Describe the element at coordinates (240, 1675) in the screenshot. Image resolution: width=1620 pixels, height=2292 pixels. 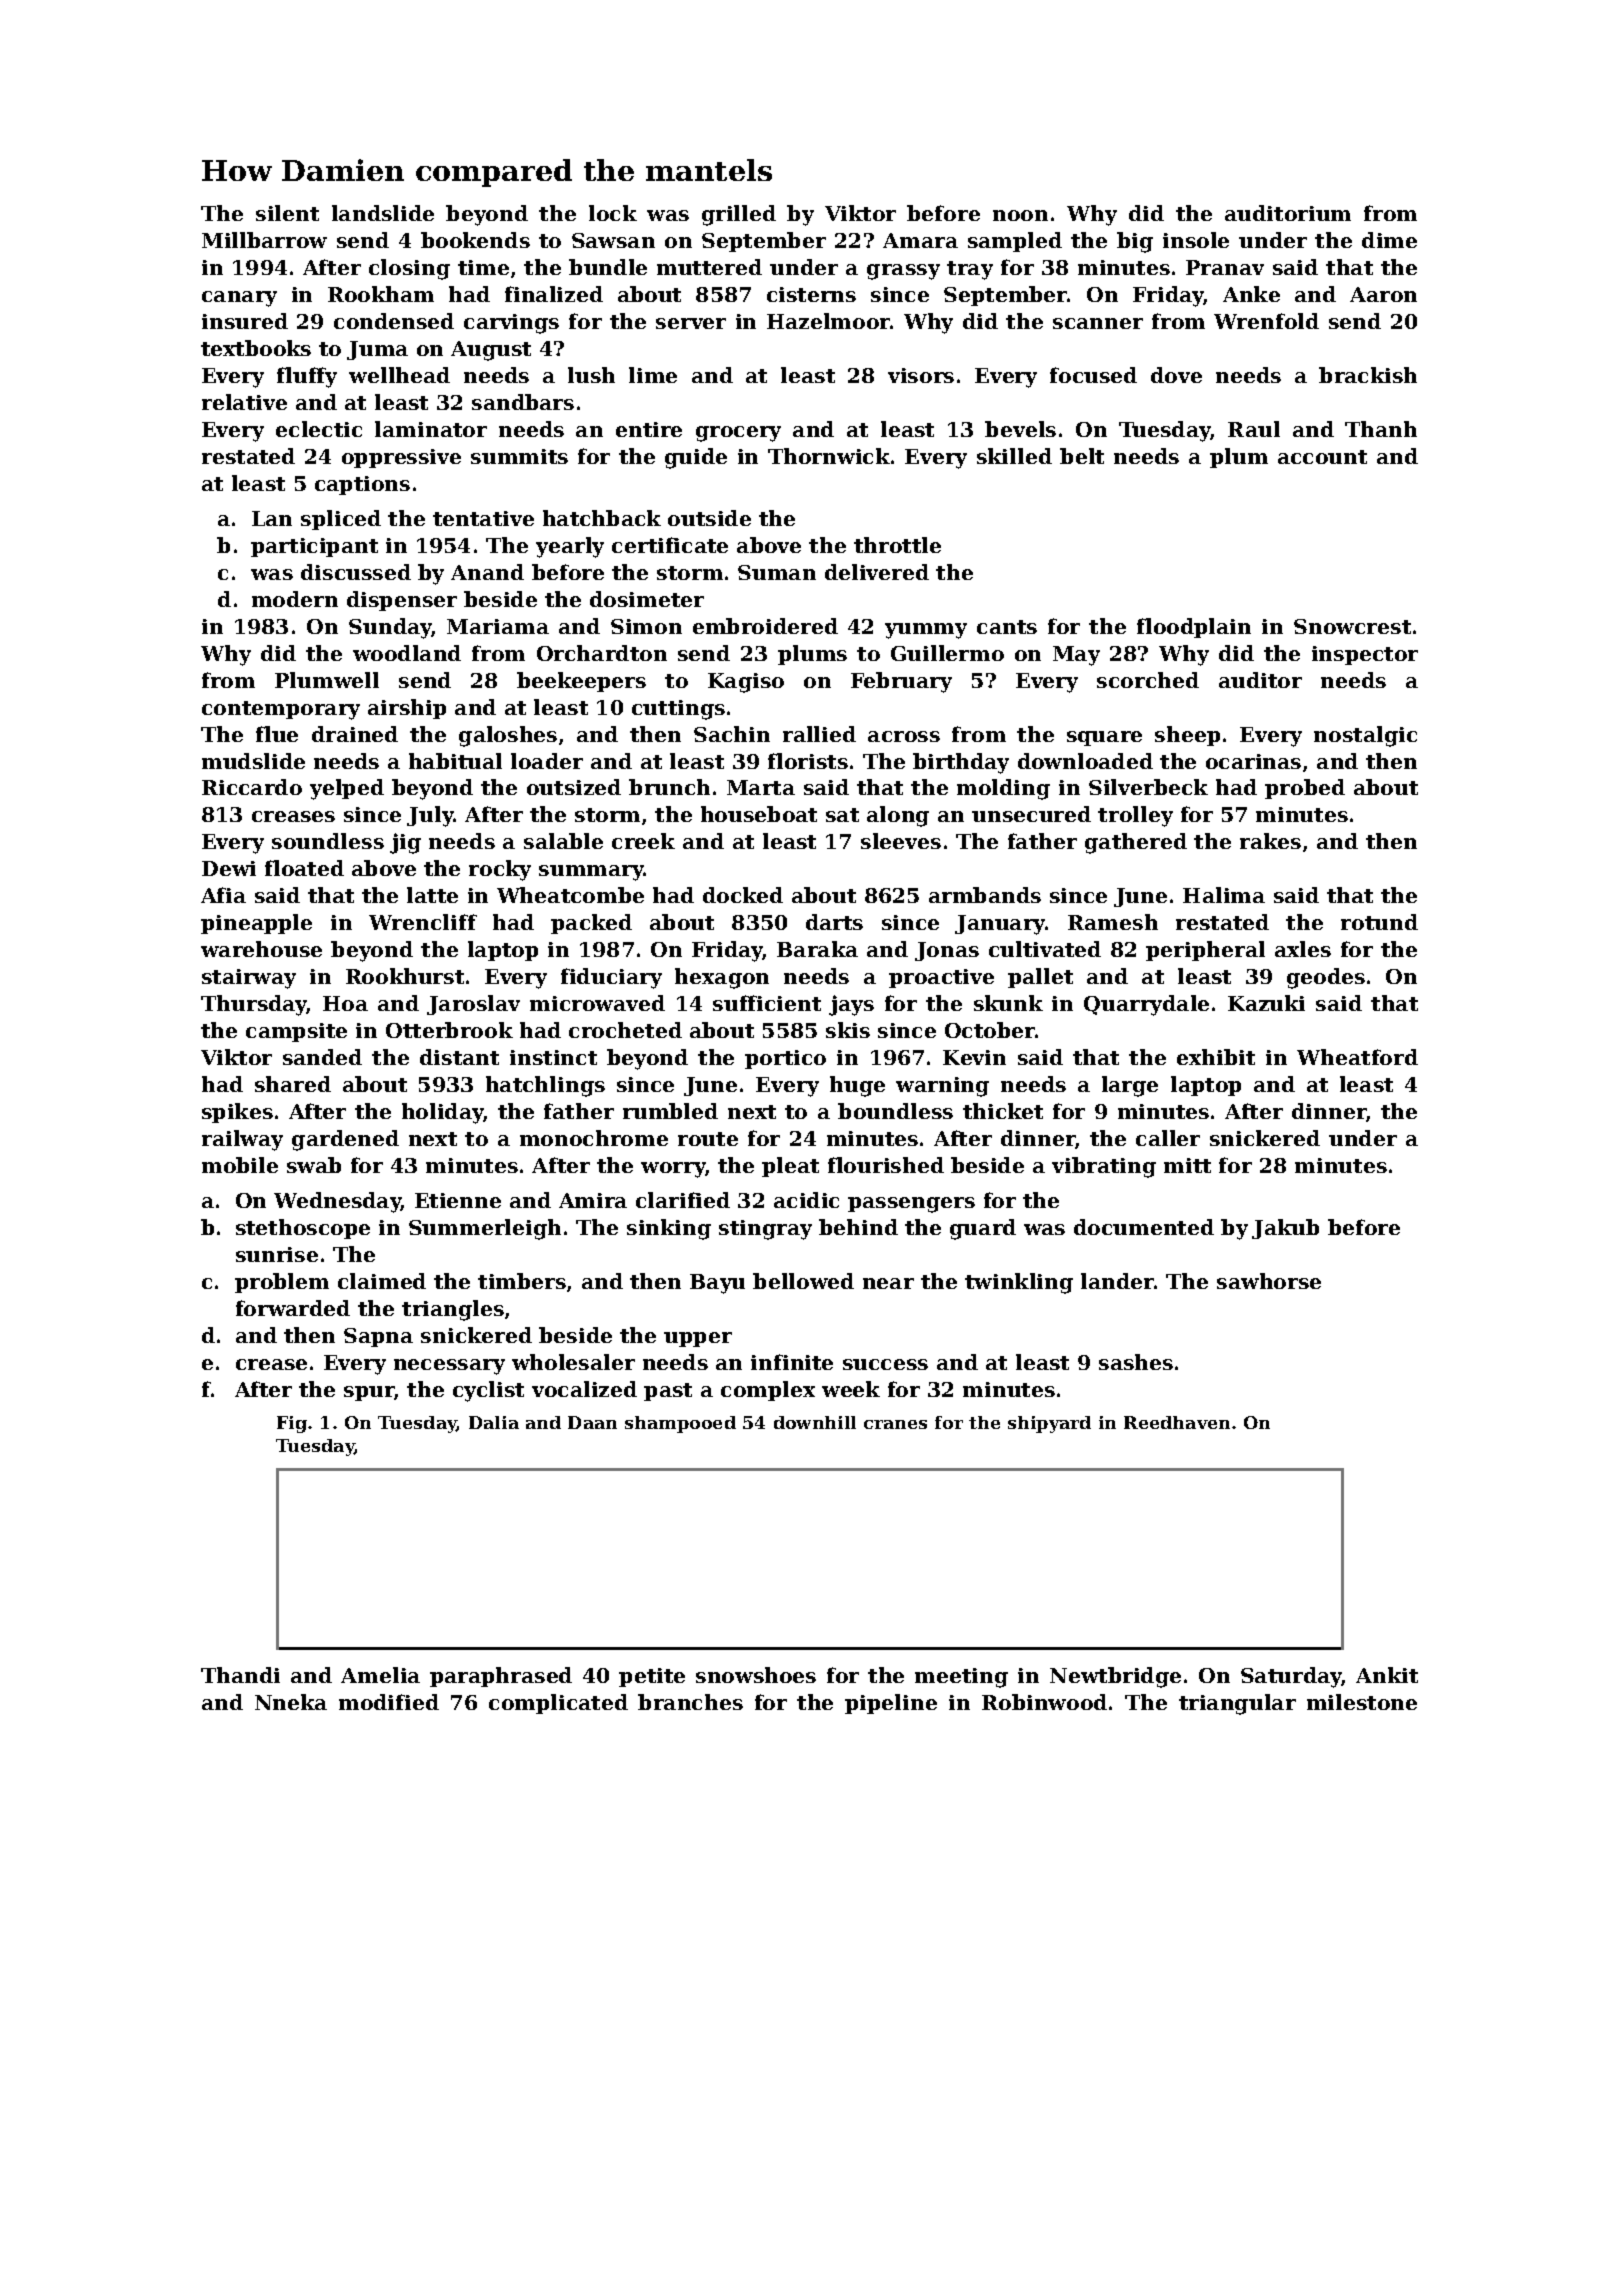
I see `Thandi` at that location.
